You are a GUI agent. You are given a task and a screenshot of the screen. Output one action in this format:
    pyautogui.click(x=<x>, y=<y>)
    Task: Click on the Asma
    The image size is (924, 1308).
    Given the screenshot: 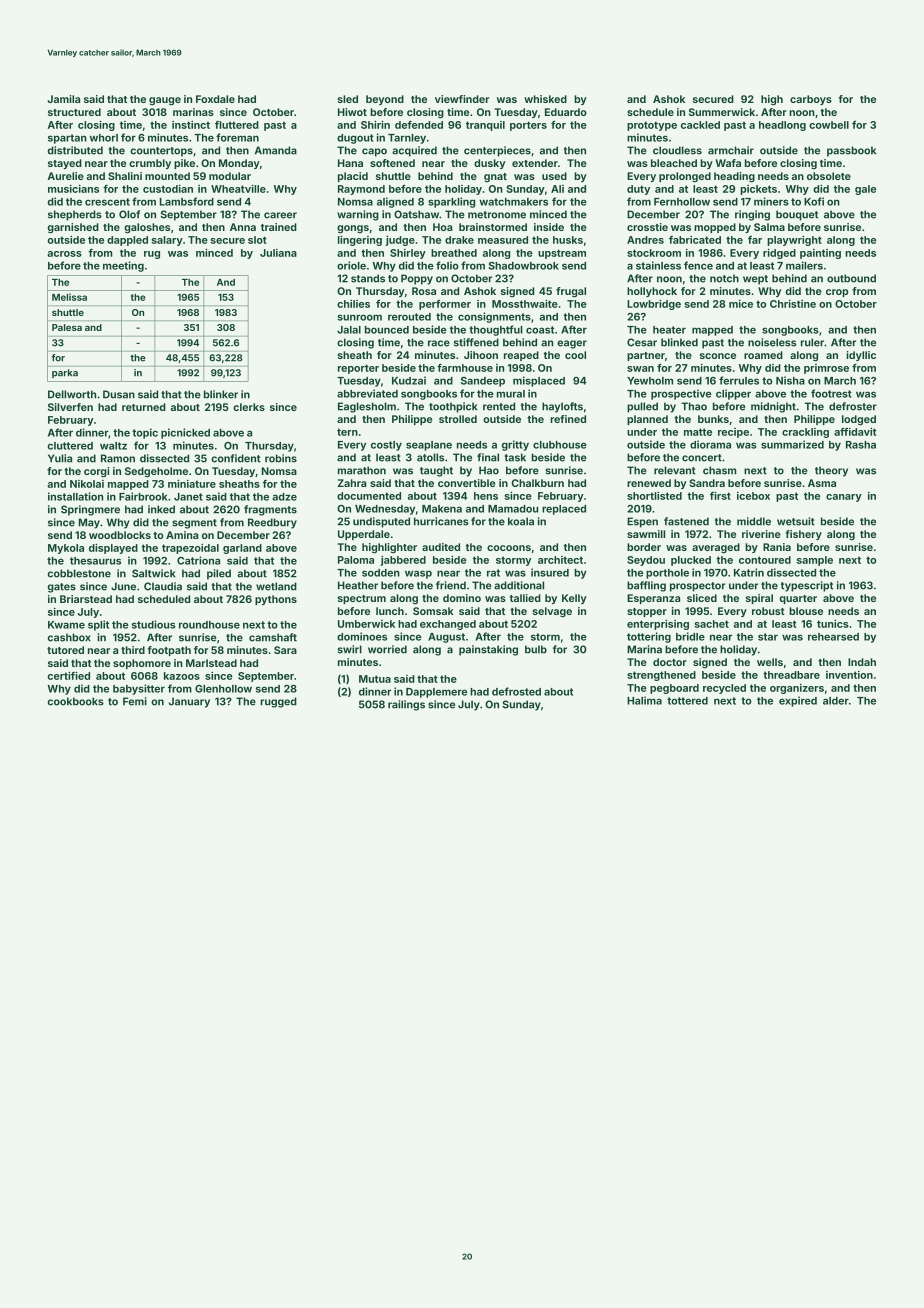 What is the action you would take?
    pyautogui.click(x=822, y=483)
